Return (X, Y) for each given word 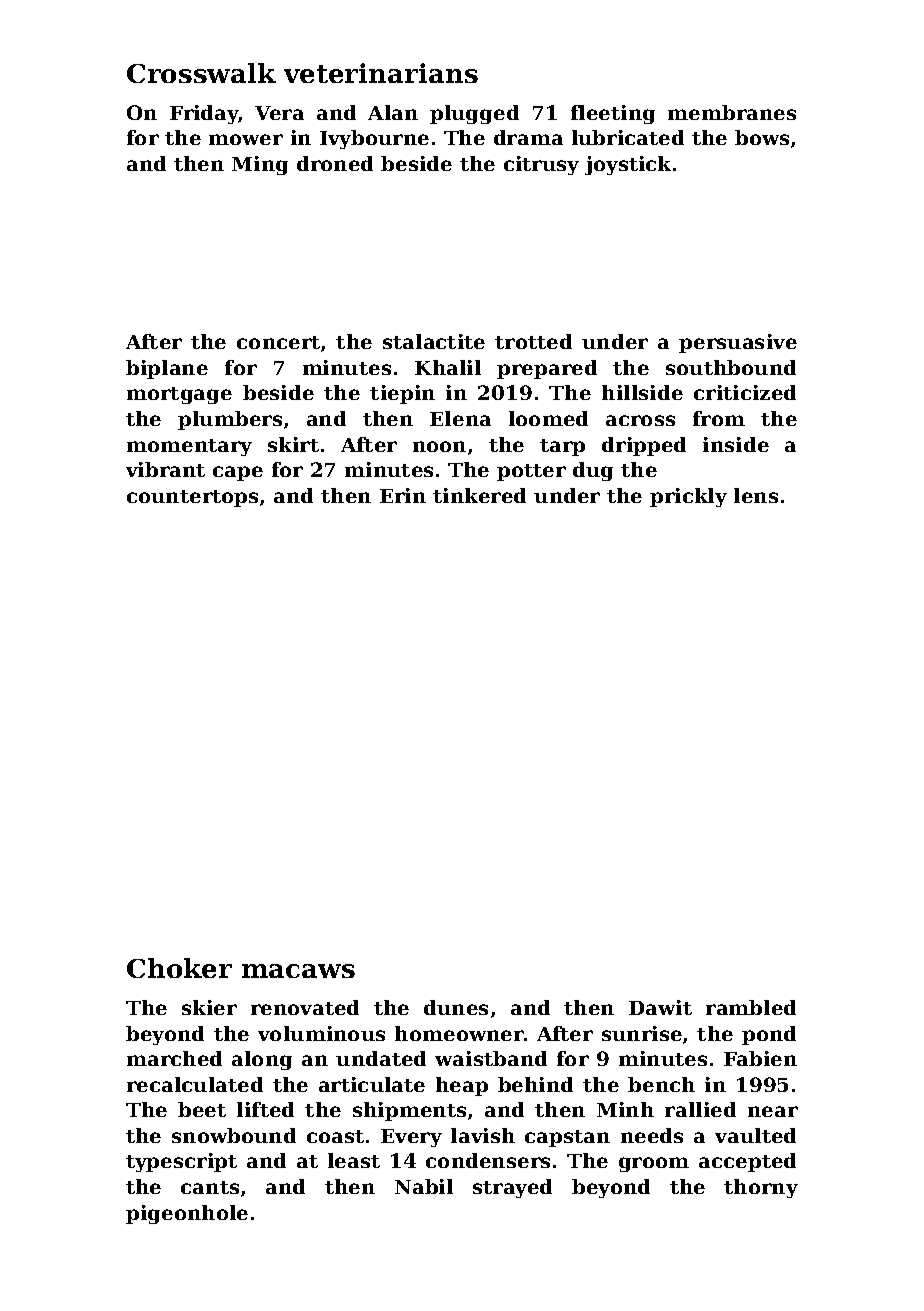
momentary (189, 447)
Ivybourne (374, 139)
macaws (298, 971)
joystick (628, 165)
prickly (688, 497)
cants (210, 1187)
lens (756, 495)
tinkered (479, 495)
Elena (460, 418)
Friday (204, 114)
